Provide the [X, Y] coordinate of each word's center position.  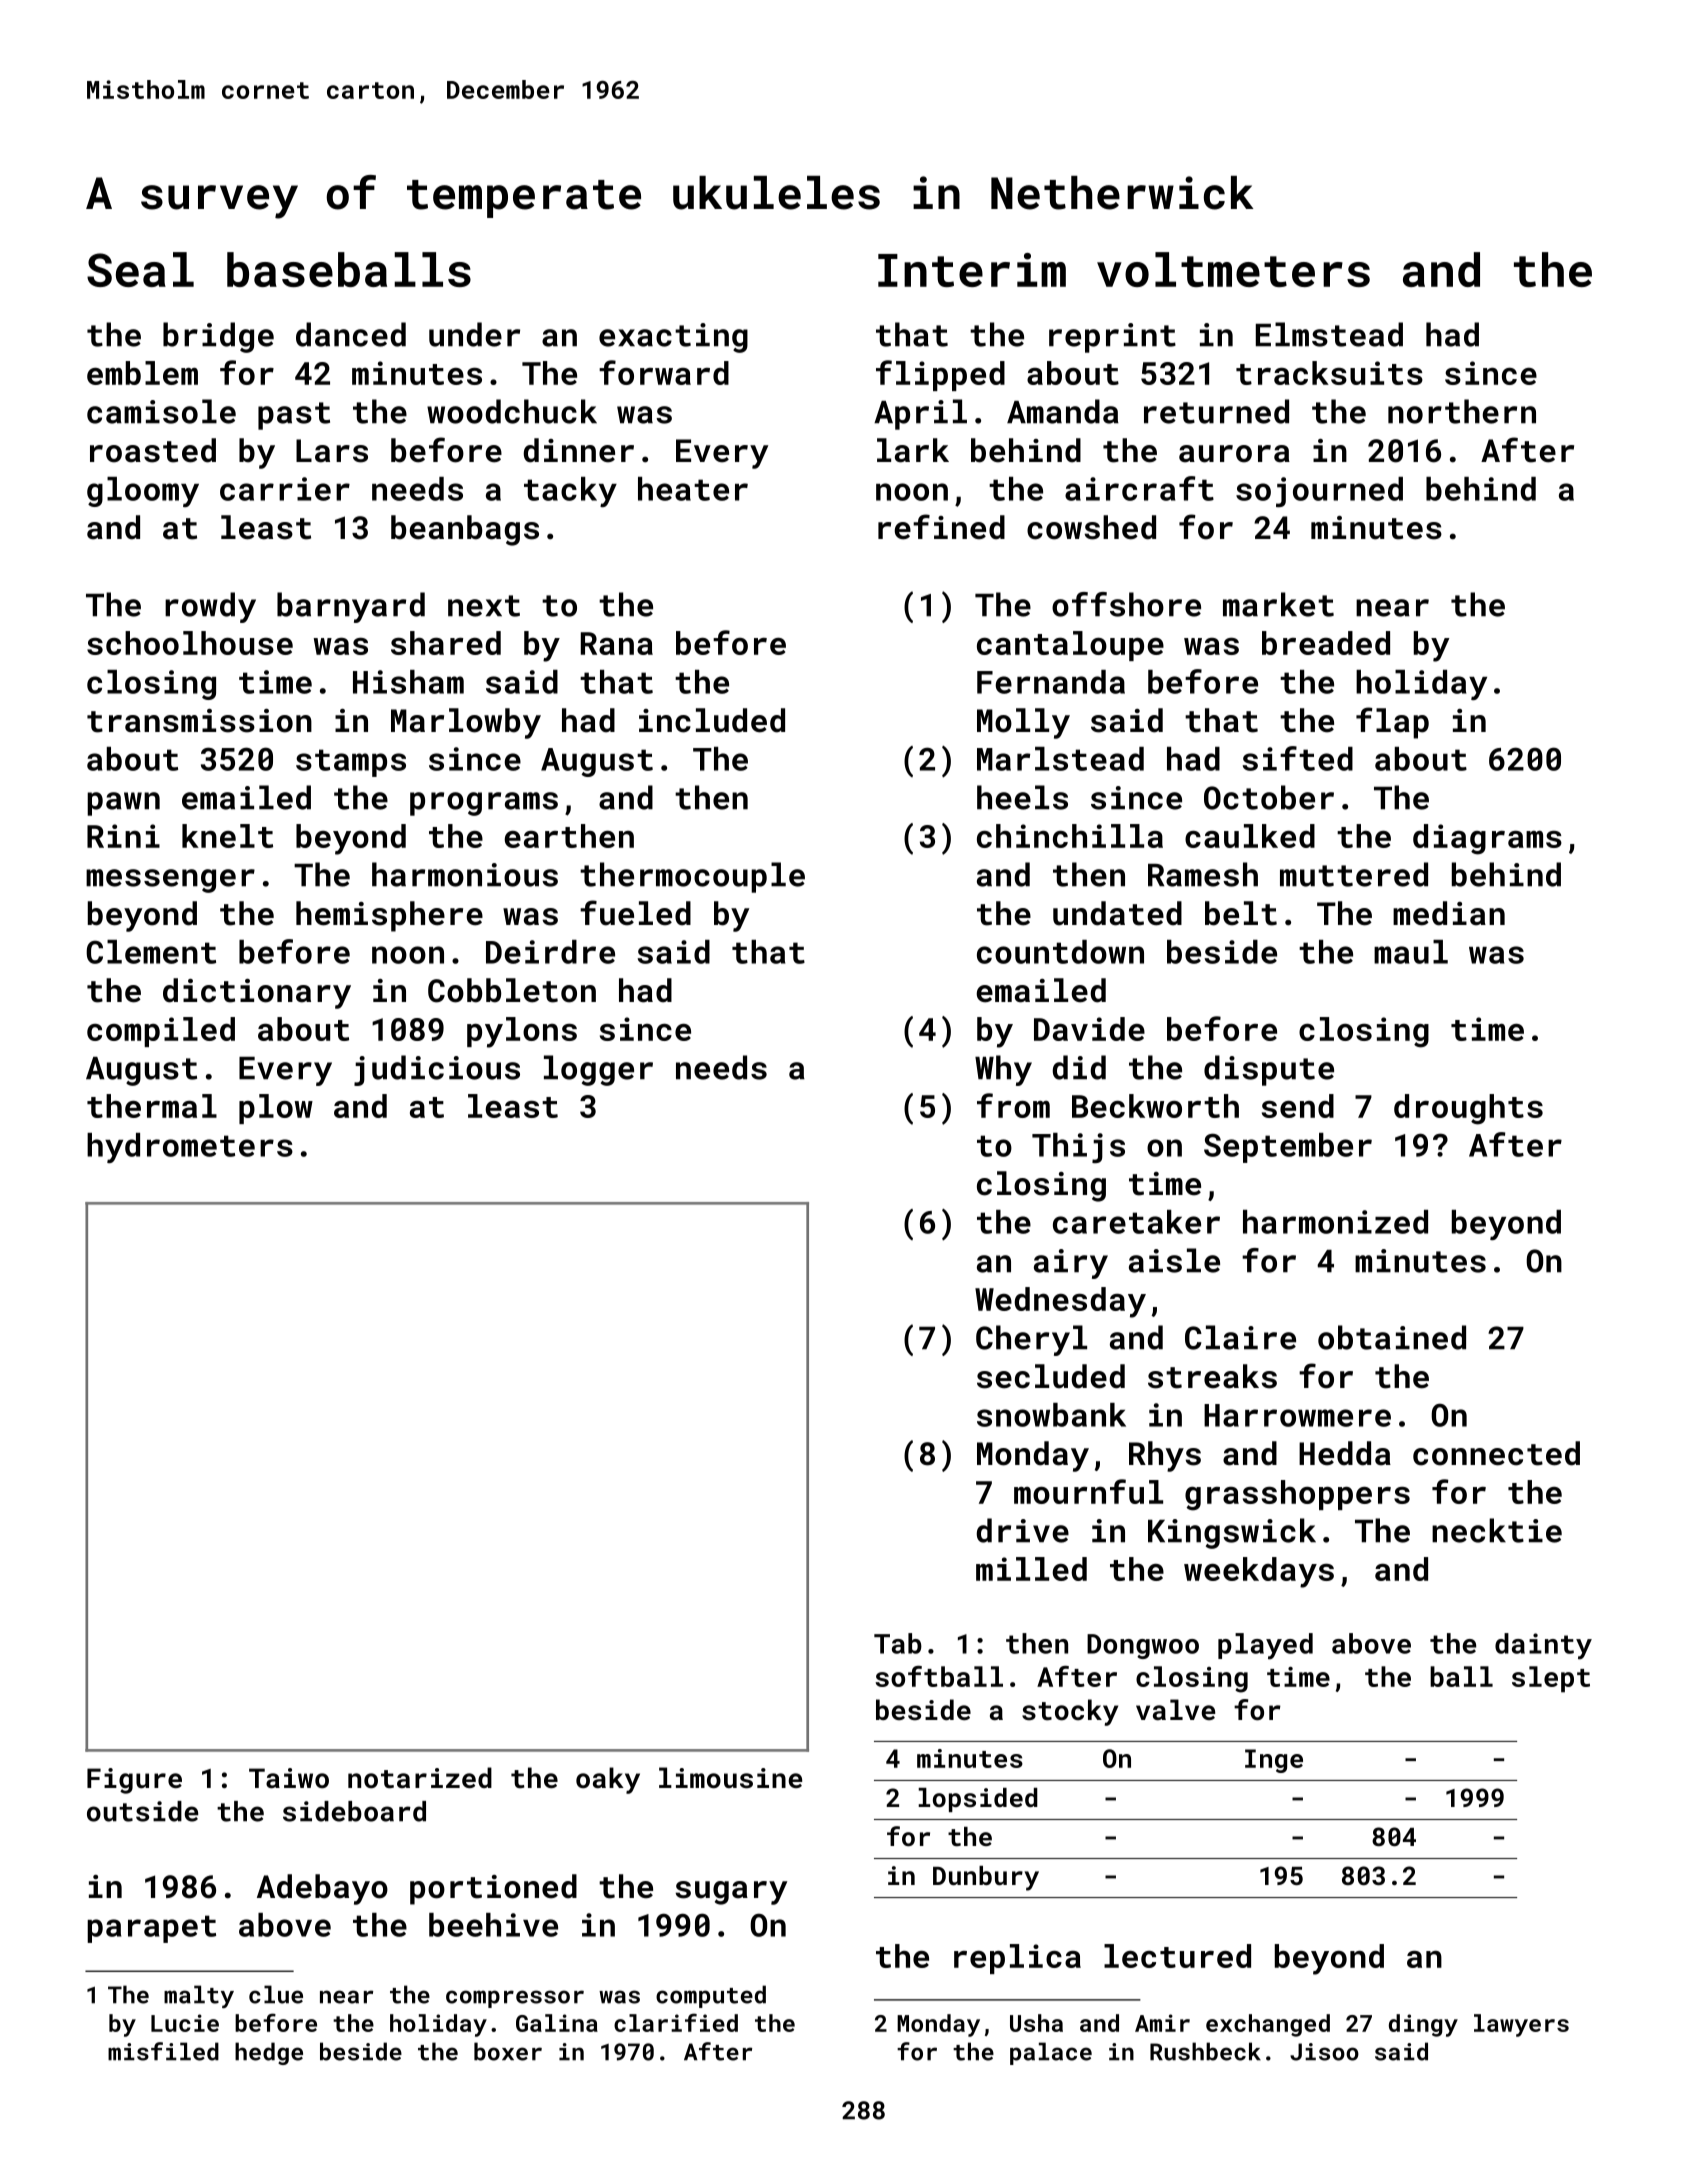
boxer [508, 2051]
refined [941, 527]
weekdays [1259, 1572]
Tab [898, 1643]
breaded [1326, 643]
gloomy [143, 492]
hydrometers [190, 1148]
